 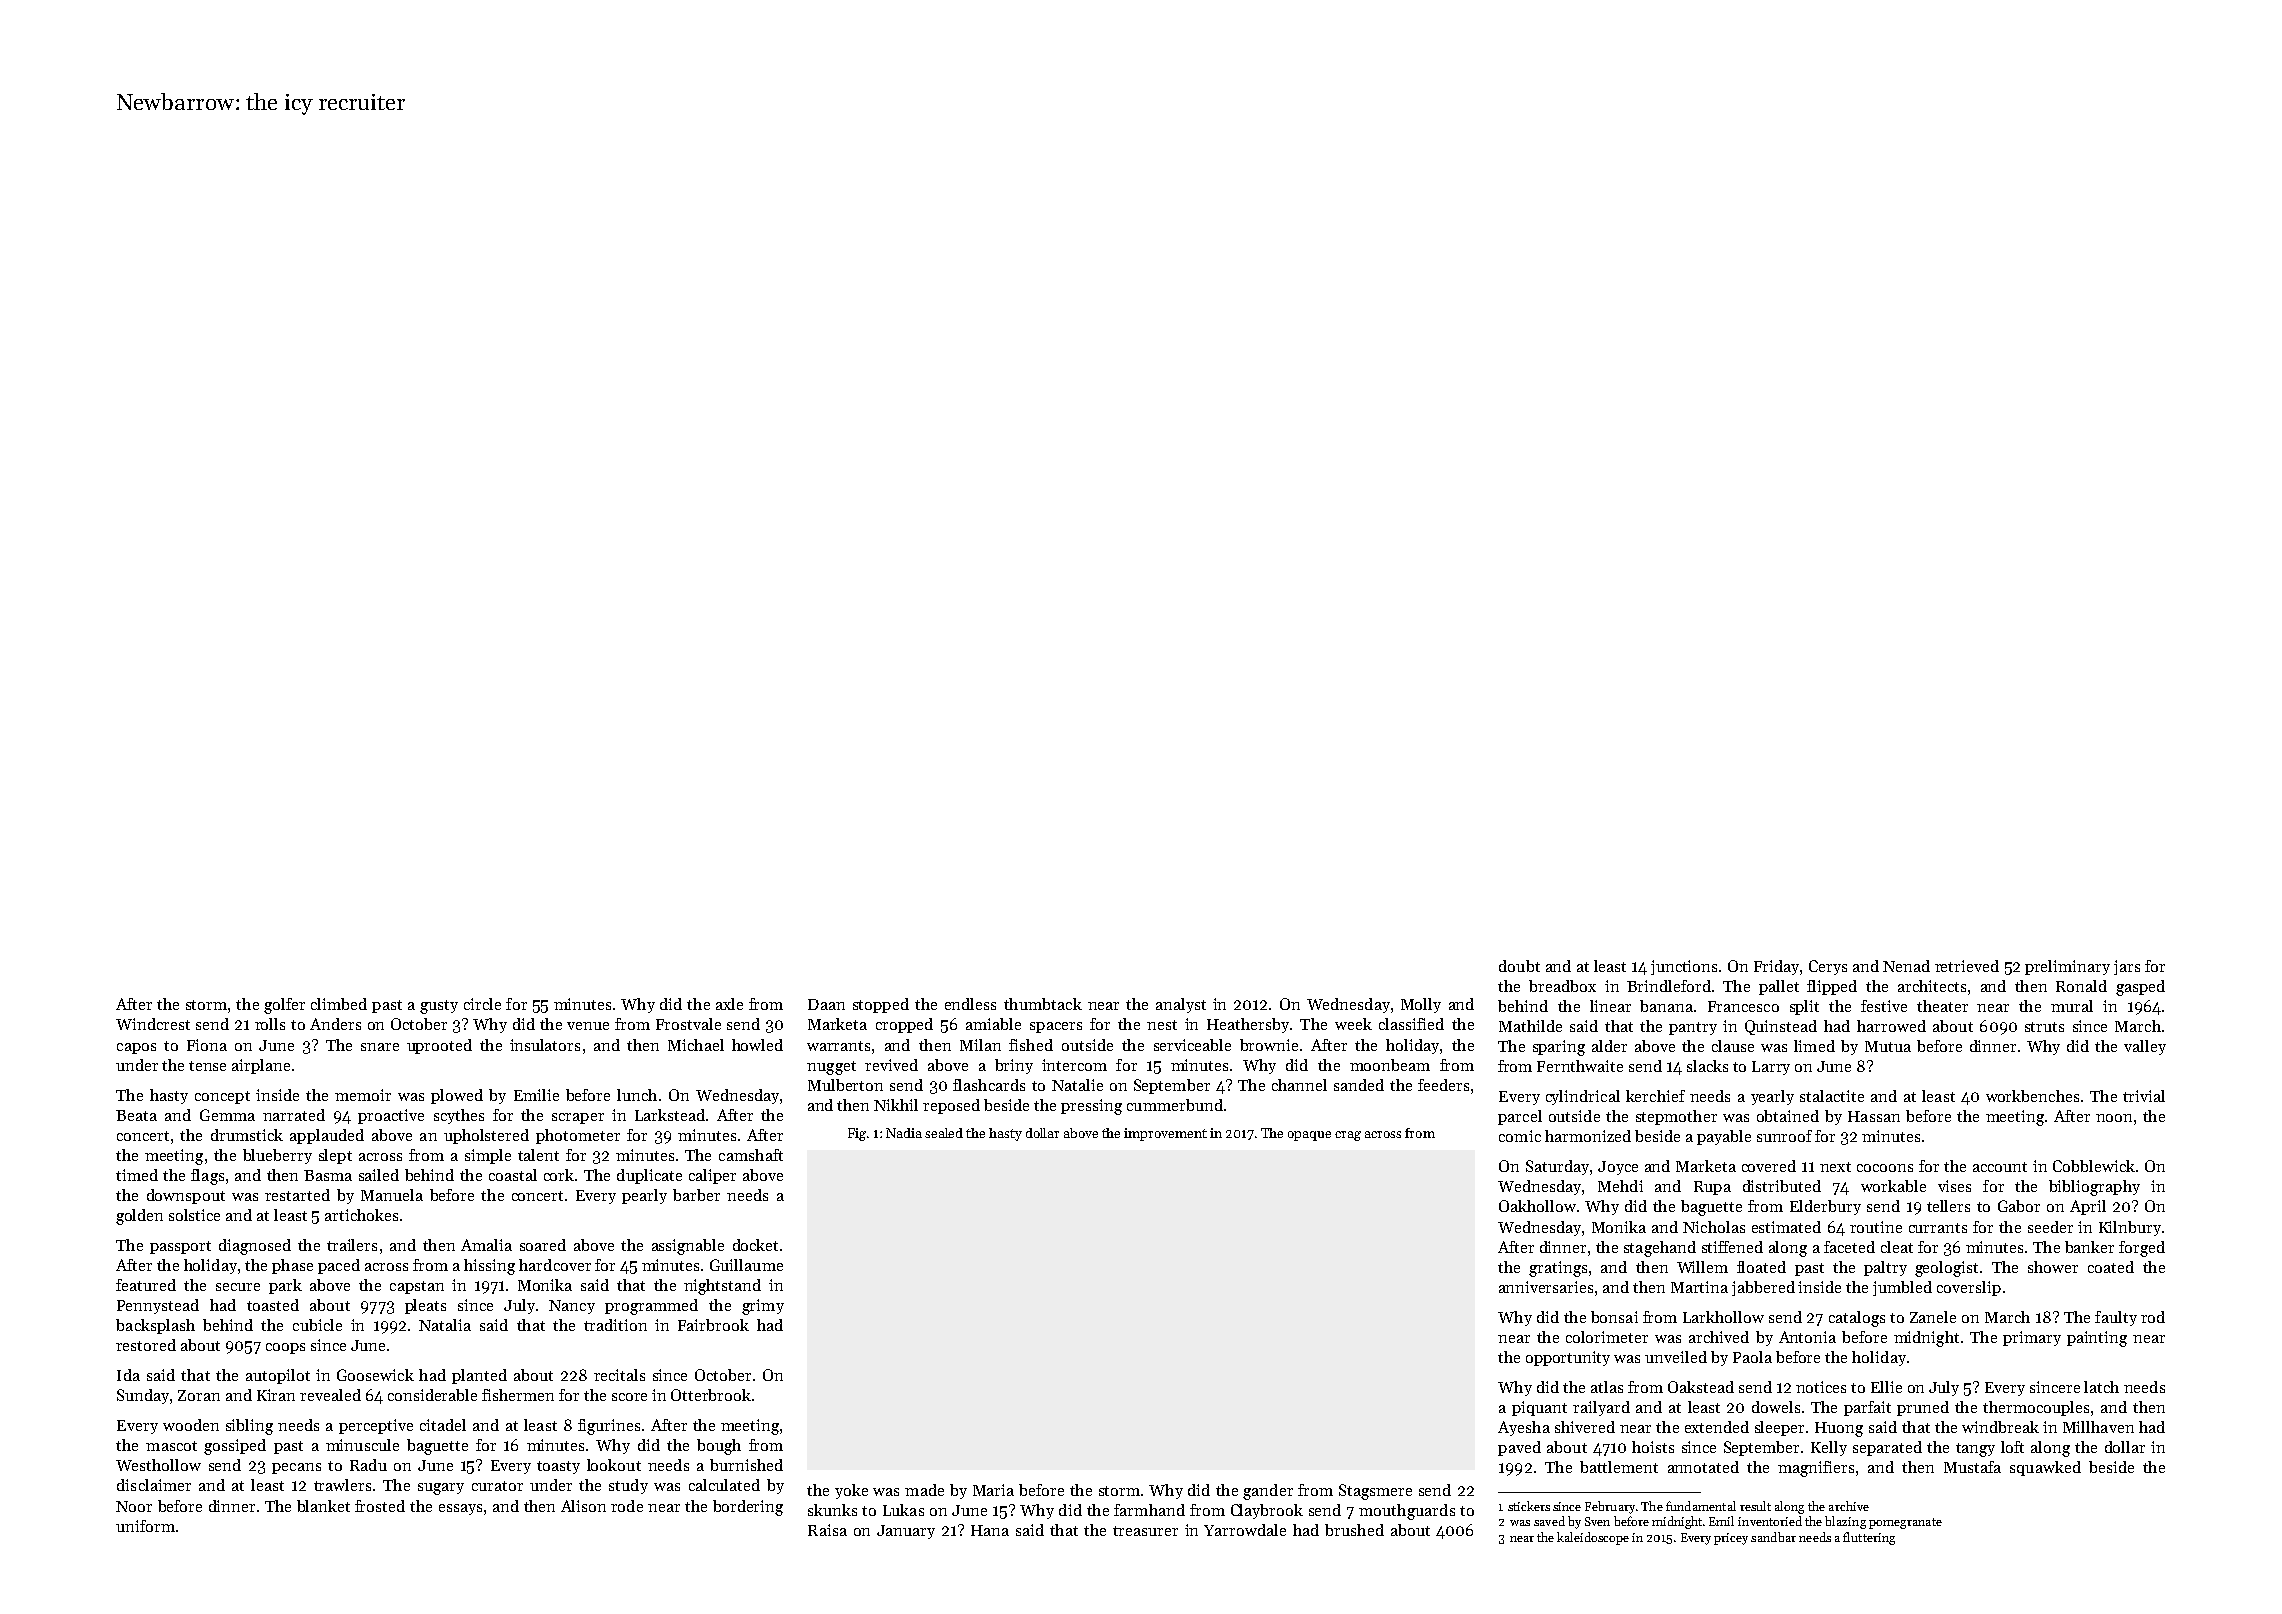 I want to click on classified, so click(x=1411, y=1024).
